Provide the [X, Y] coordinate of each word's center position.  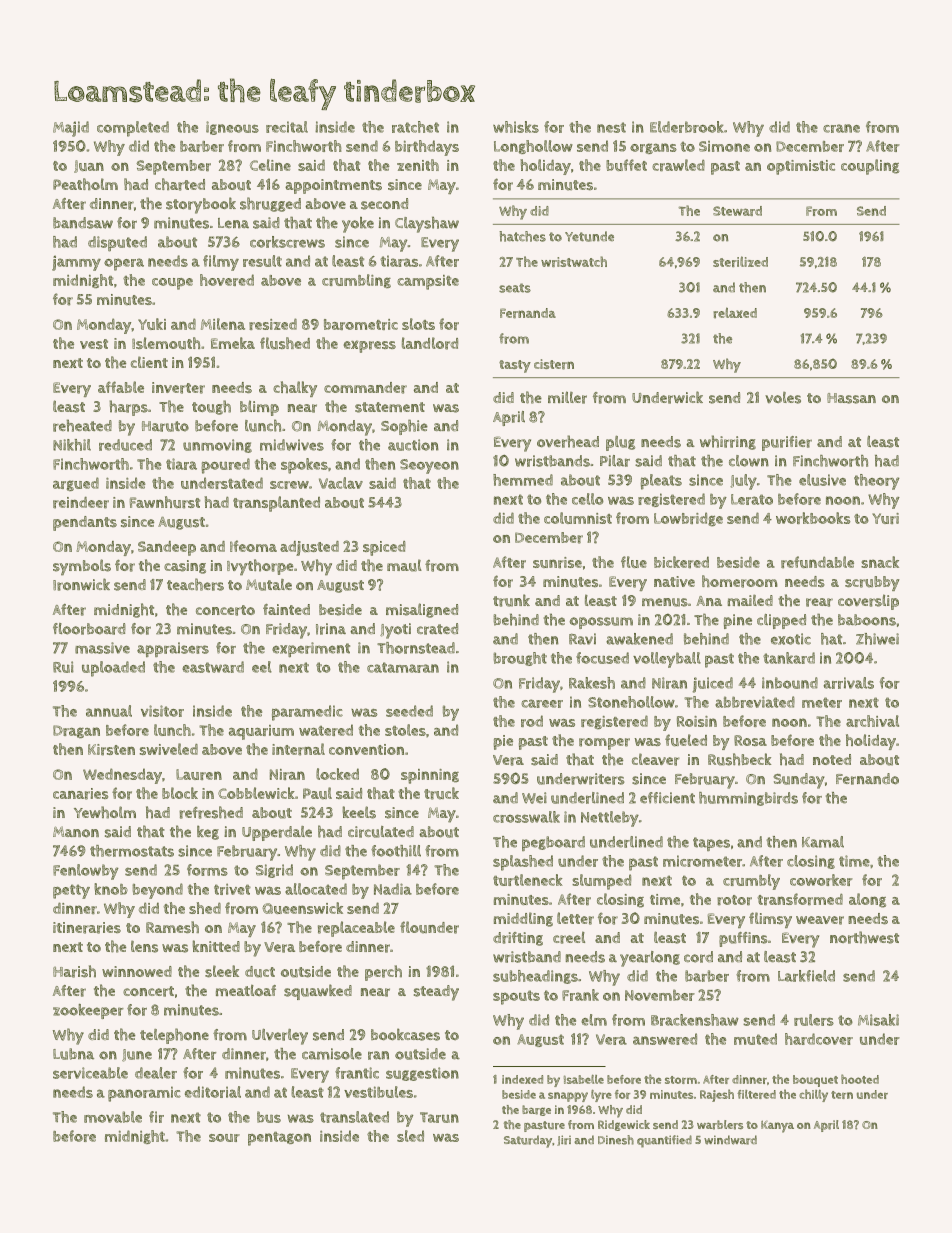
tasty [515, 366]
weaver [820, 920]
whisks [516, 127]
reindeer [81, 503]
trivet [232, 889]
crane [841, 128]
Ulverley [280, 1037]
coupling [870, 167]
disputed [117, 244]
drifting [518, 939]
